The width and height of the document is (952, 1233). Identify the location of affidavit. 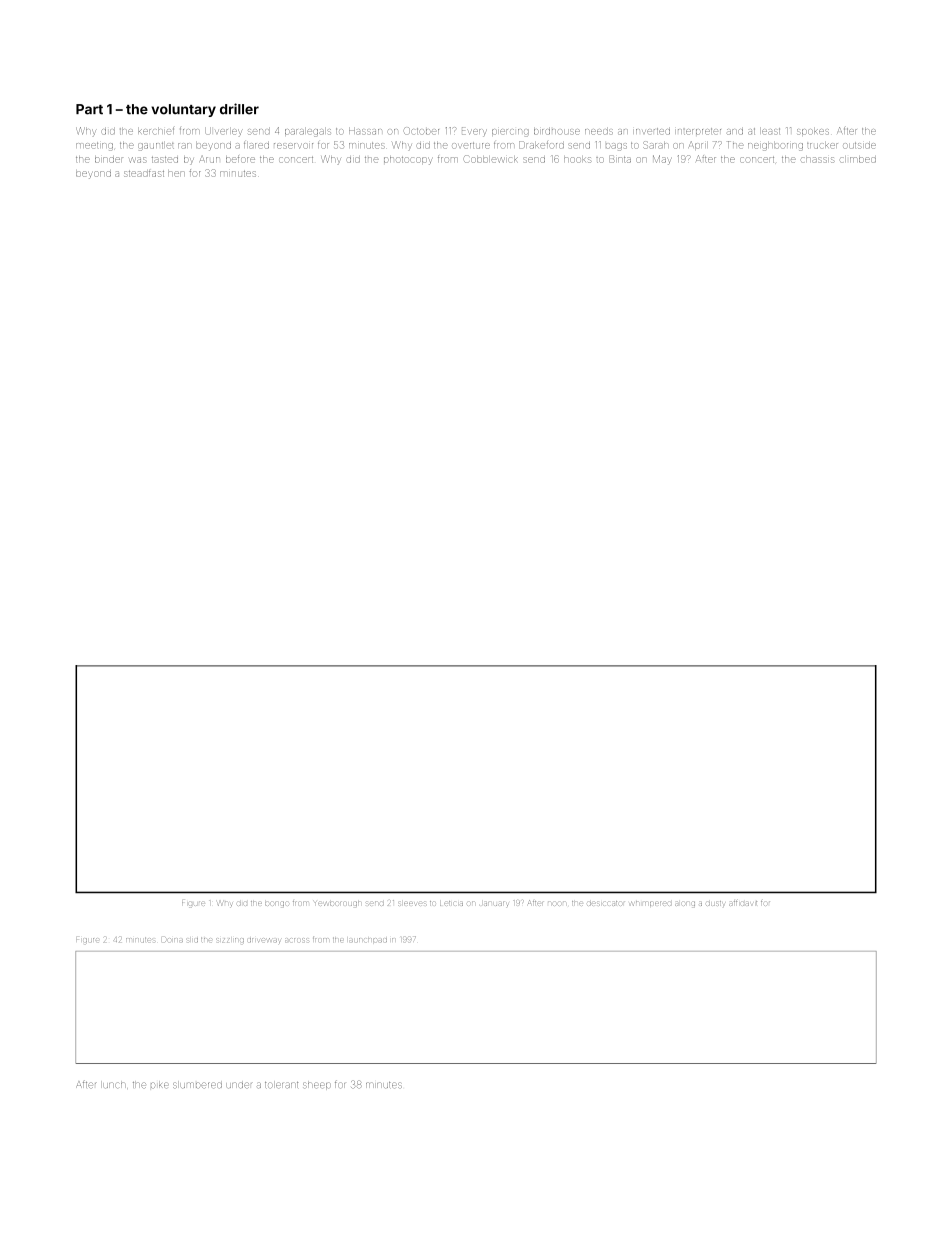
(743, 903).
